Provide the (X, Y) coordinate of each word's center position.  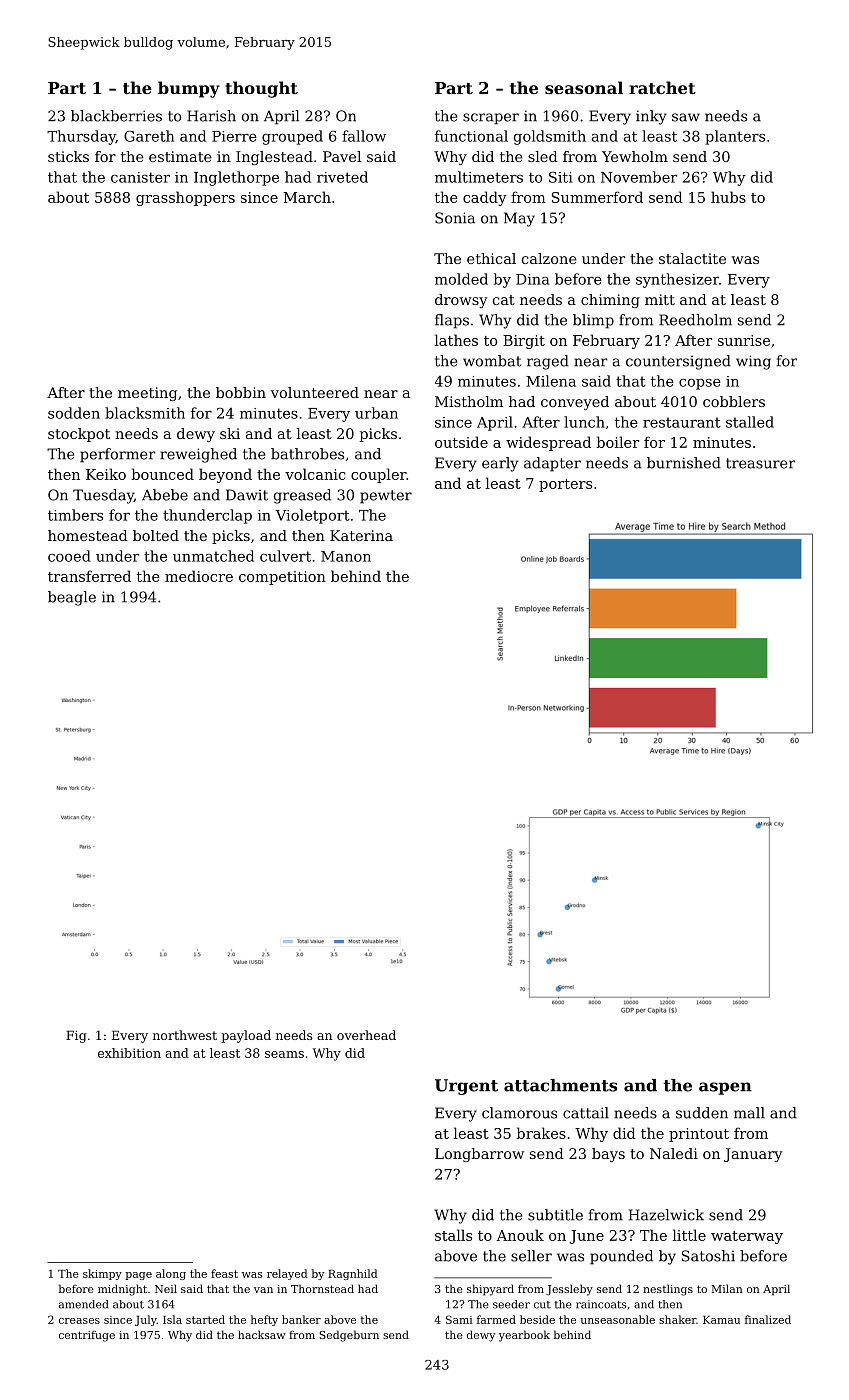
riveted (342, 177)
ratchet (662, 87)
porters (565, 485)
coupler (378, 475)
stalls (453, 1235)
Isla (172, 1319)
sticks (68, 156)
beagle (72, 598)
